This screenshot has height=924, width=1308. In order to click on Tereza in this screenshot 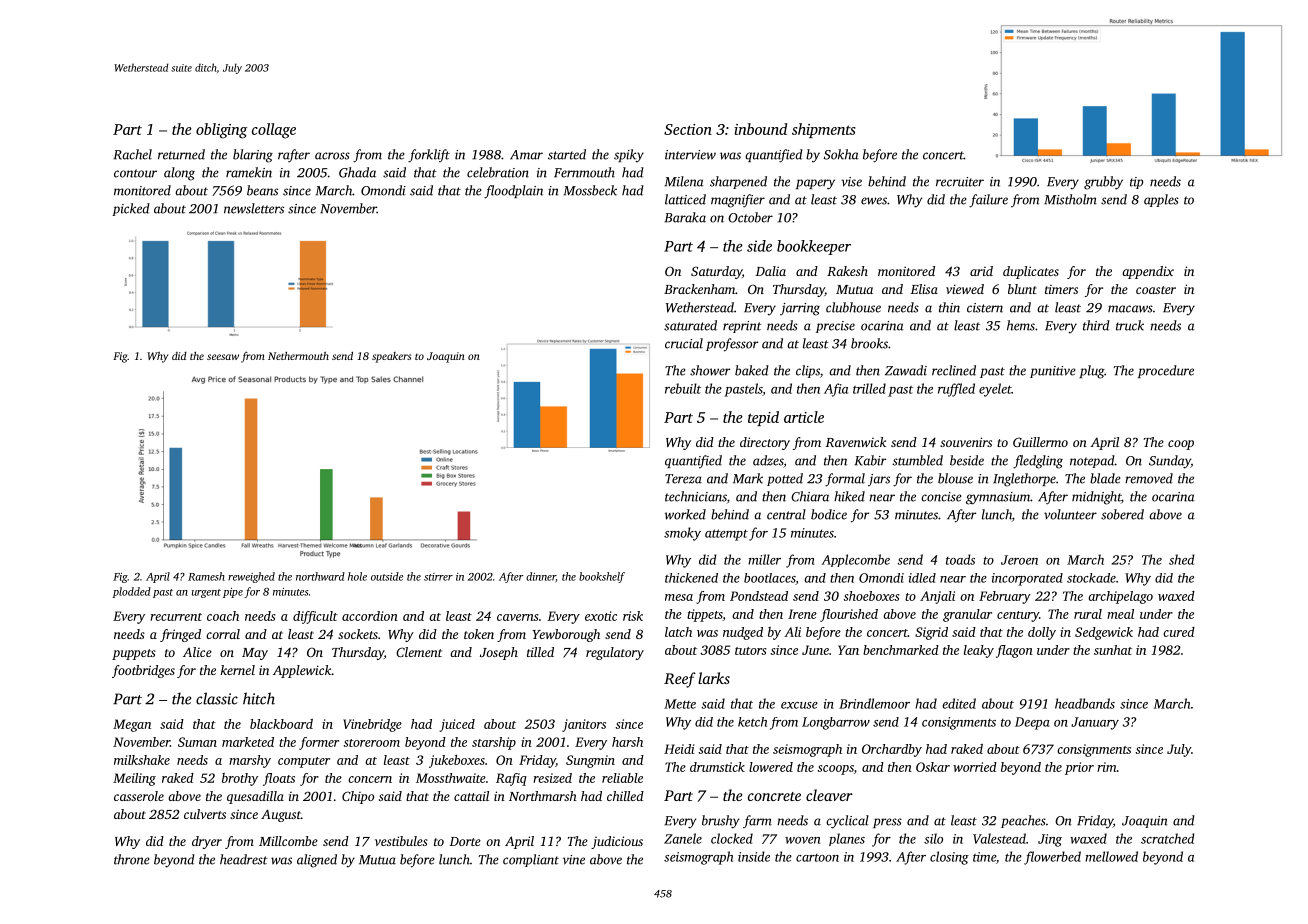, I will do `click(683, 479)`.
